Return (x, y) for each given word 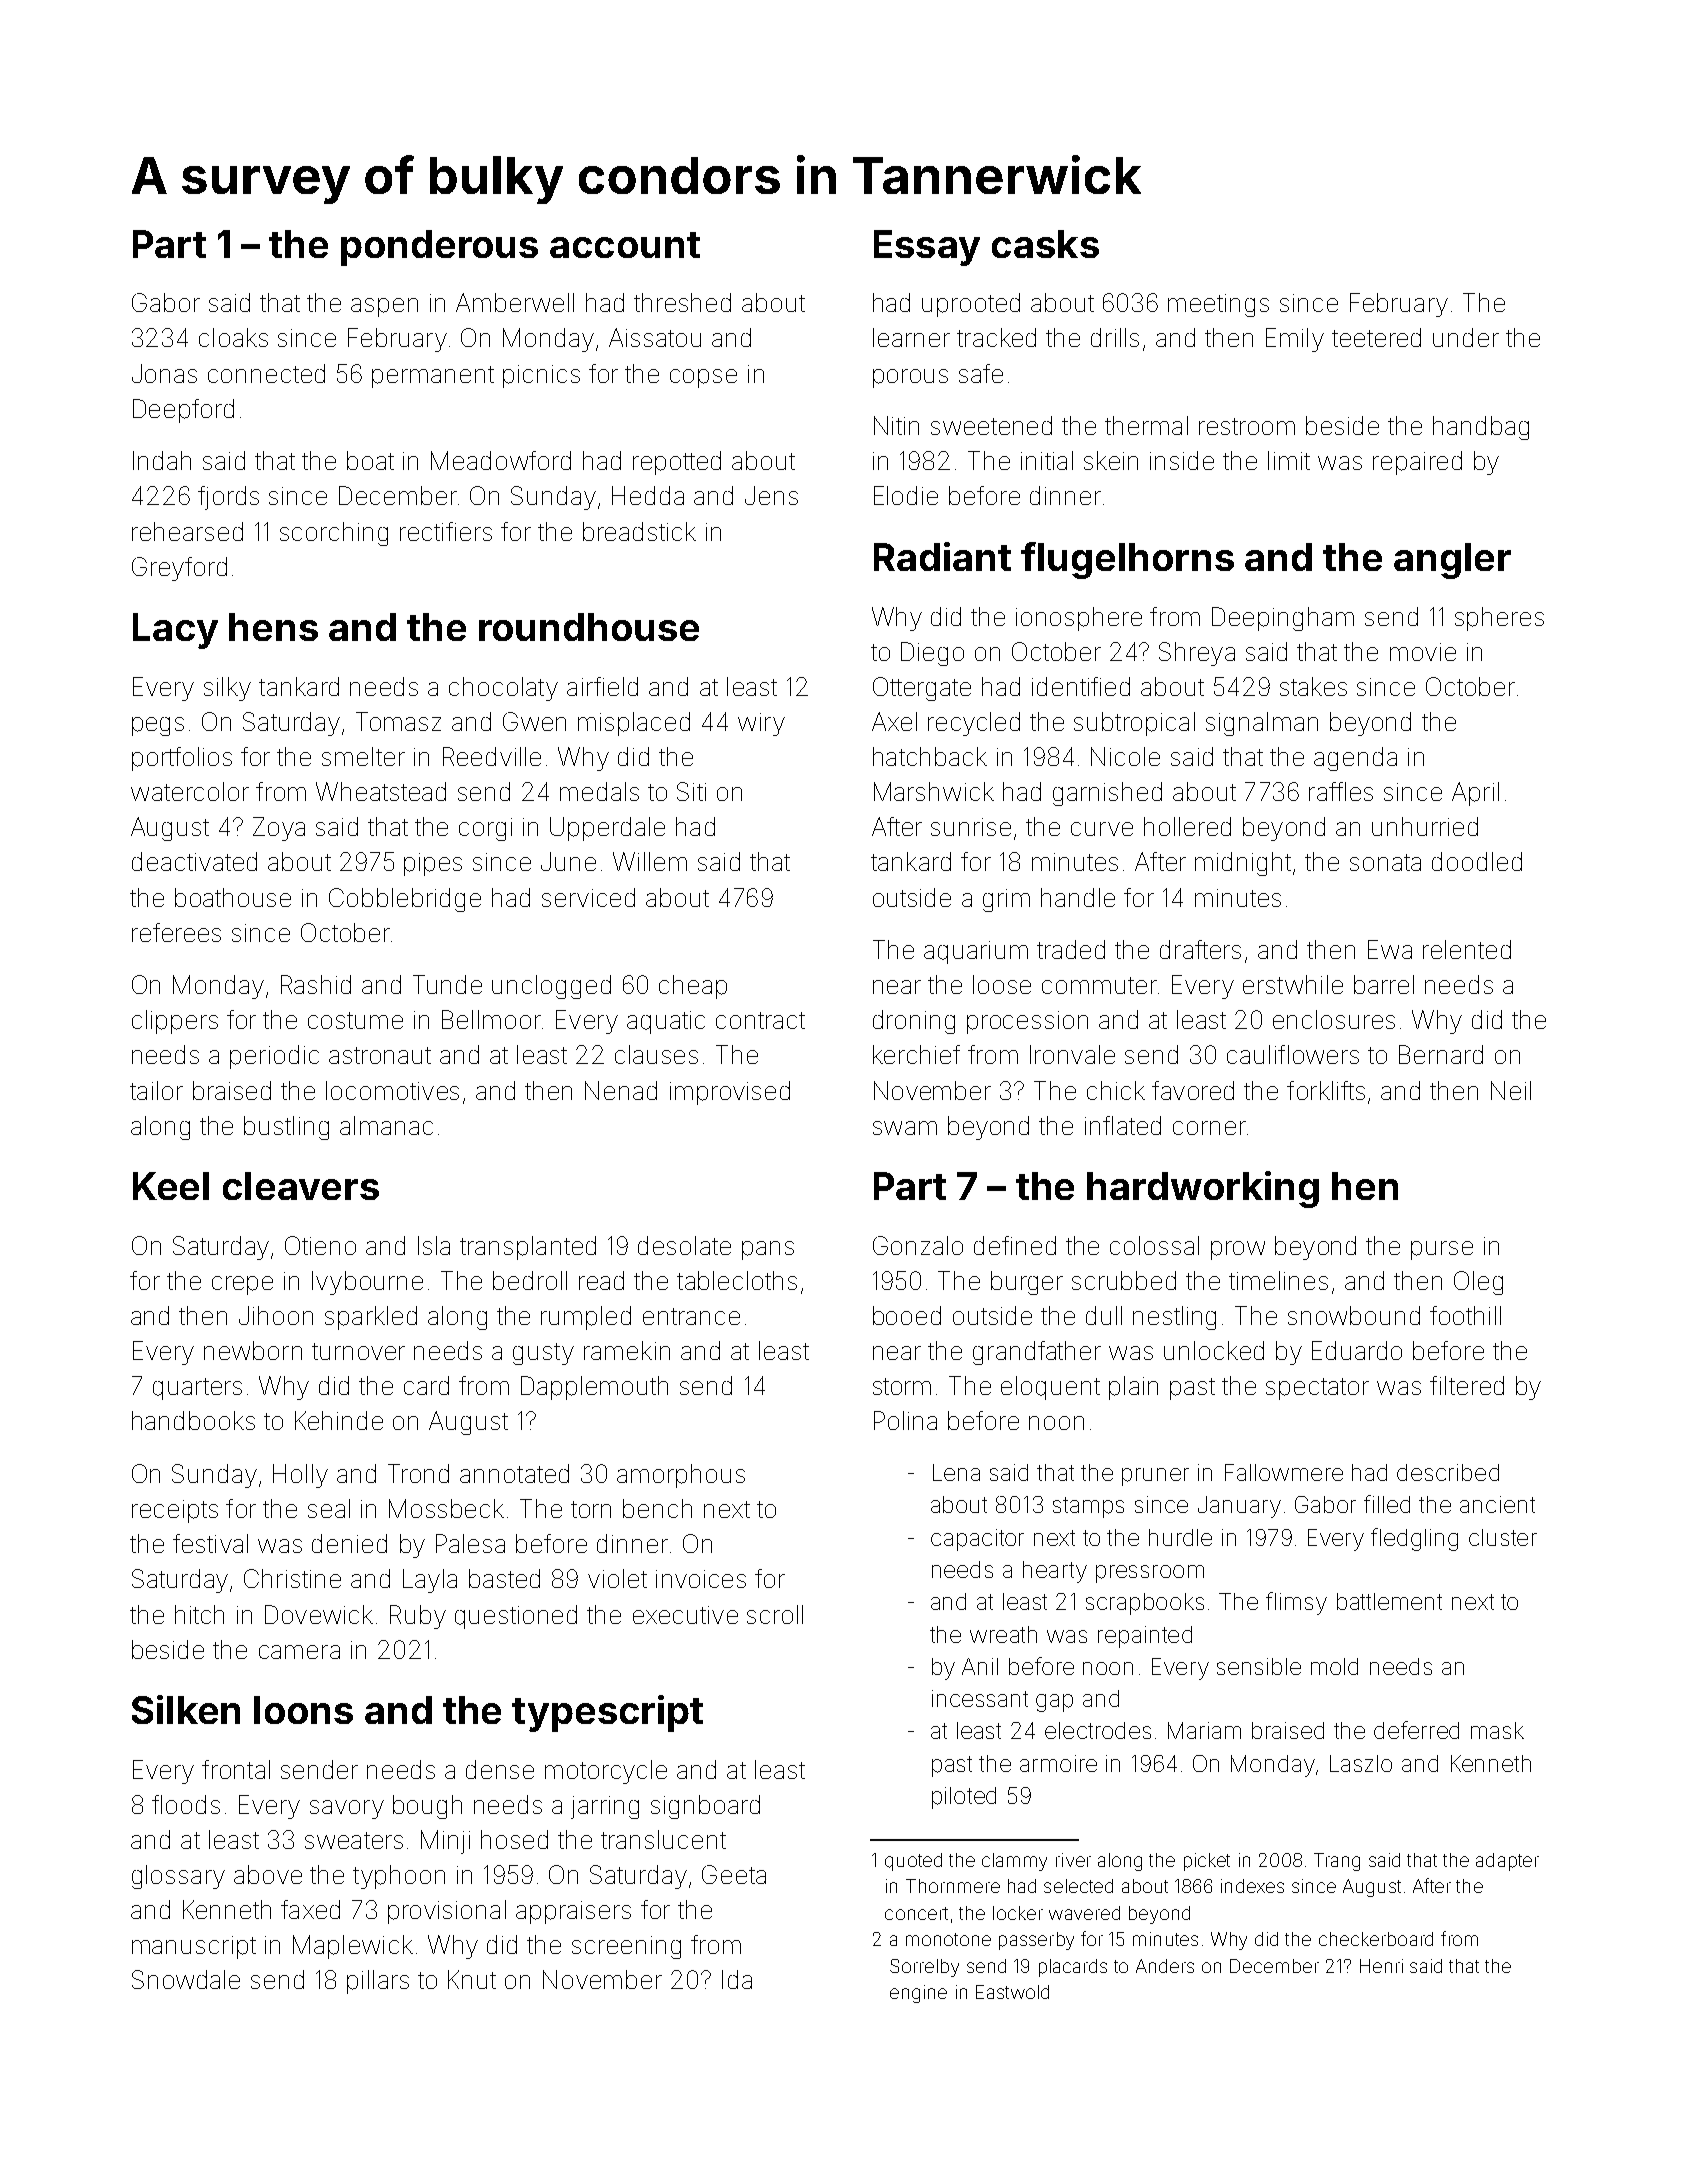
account (625, 245)
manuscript (194, 1947)
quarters (197, 1389)
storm (902, 1386)
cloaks (233, 337)
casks (1045, 244)
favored (1193, 1090)
